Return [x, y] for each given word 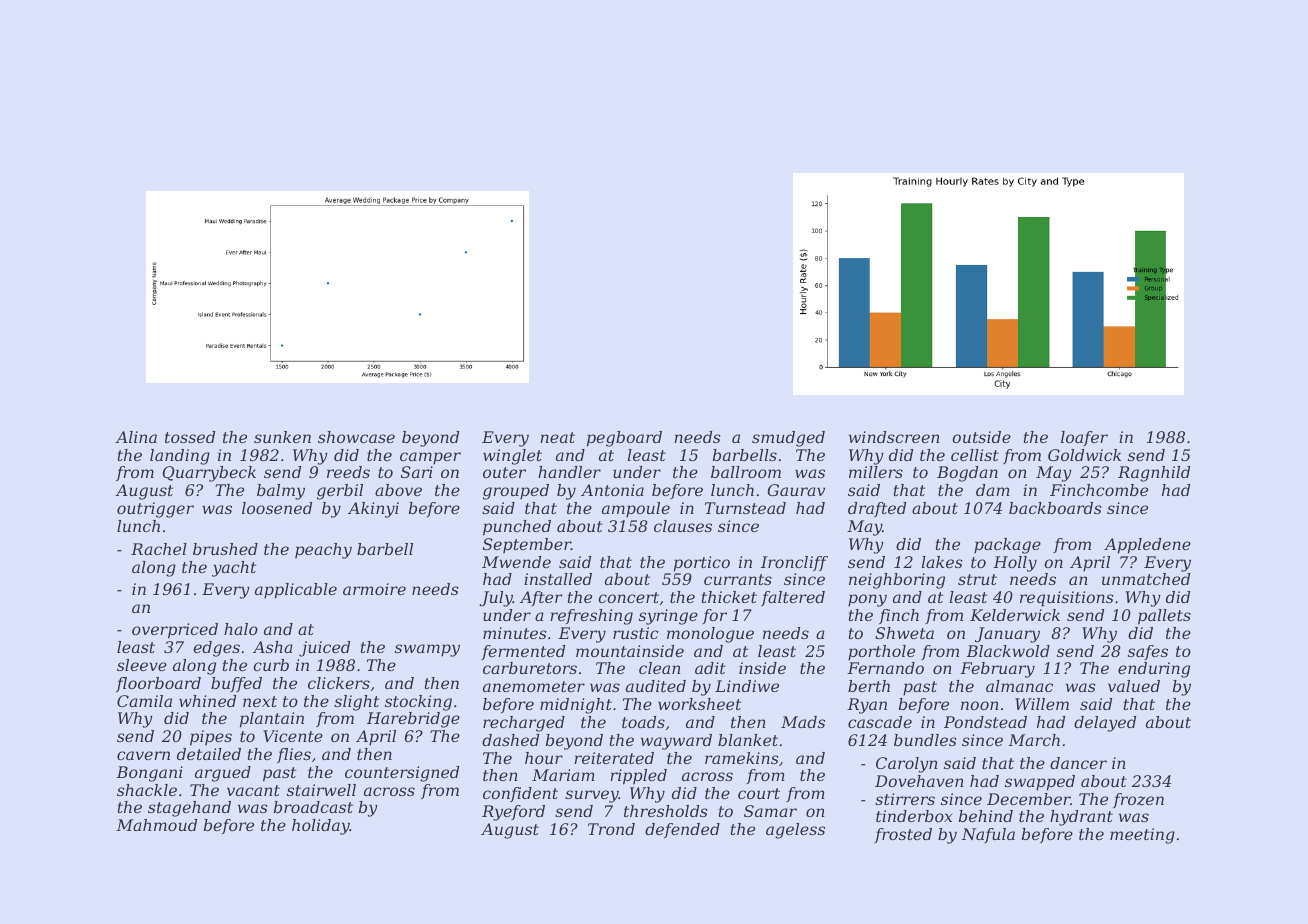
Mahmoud [156, 825]
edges [216, 649]
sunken [282, 437]
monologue [710, 635]
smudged [788, 439]
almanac [1019, 686]
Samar [770, 811]
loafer [1084, 438]
